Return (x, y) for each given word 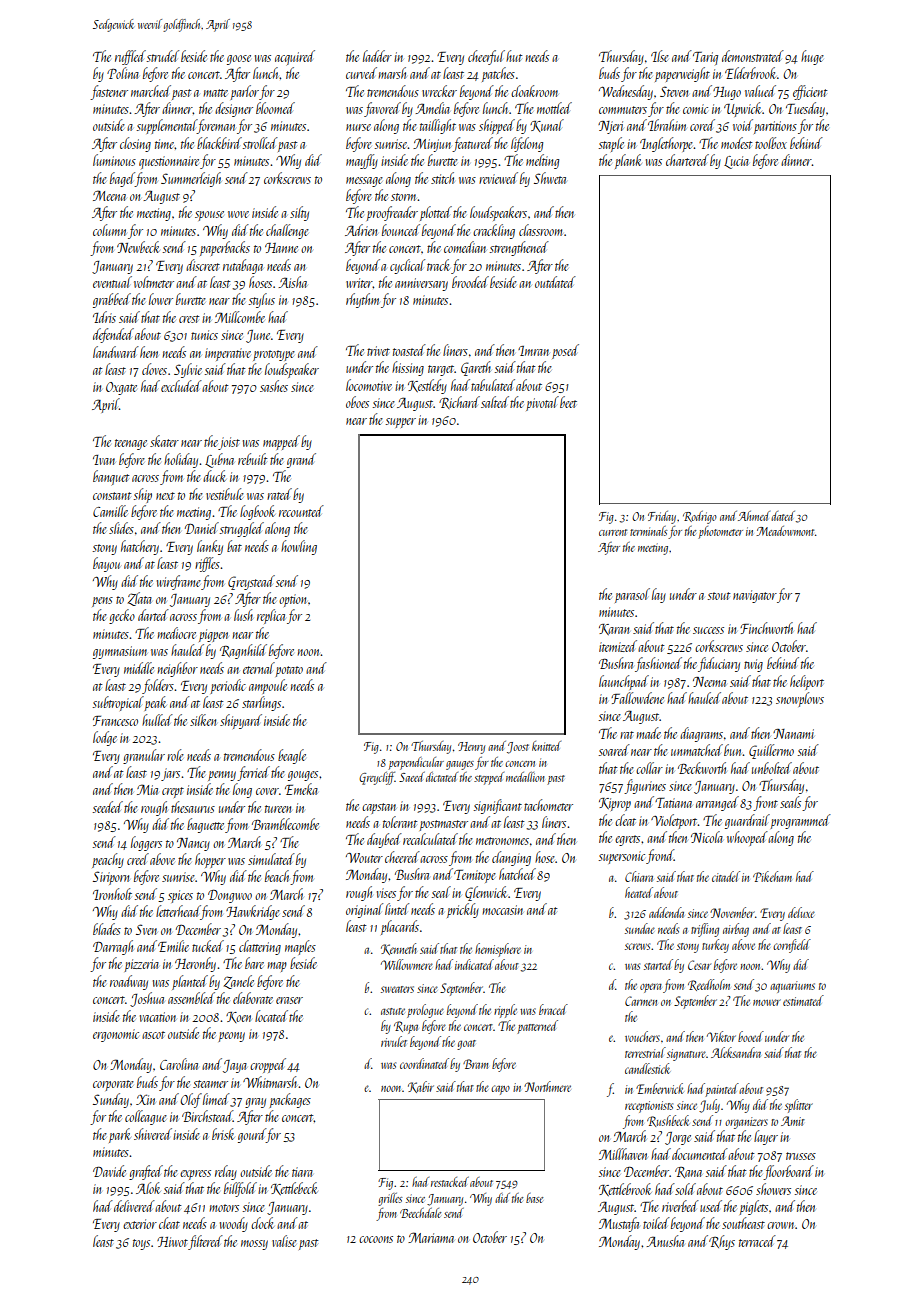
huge (812, 57)
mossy (254, 1245)
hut (514, 56)
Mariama (431, 1237)
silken (203, 720)
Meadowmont (785, 531)
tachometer (548, 805)
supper (401, 423)
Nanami (793, 734)
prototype (274, 355)
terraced (757, 1241)
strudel (163, 56)
